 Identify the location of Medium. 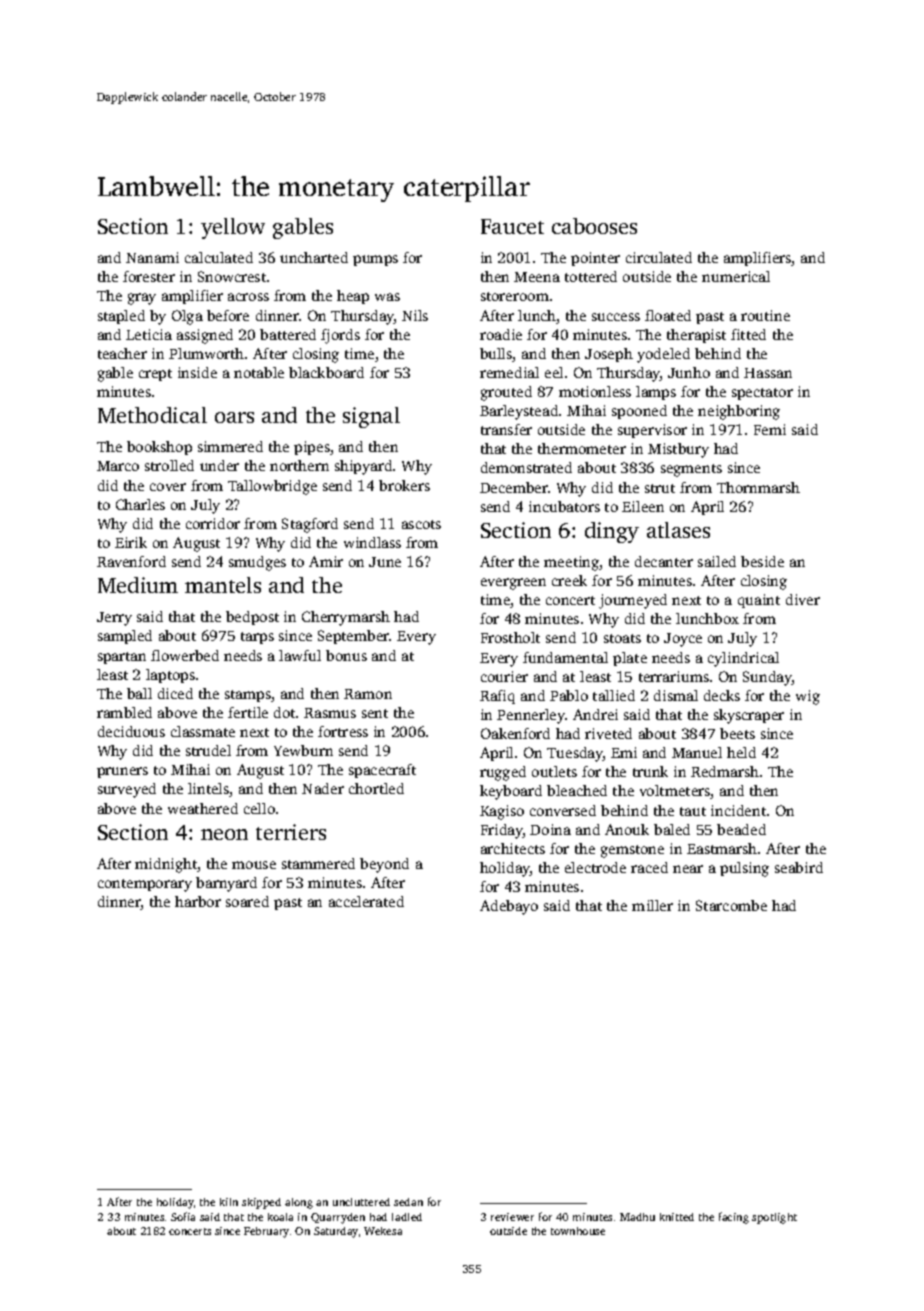
(138, 585).
